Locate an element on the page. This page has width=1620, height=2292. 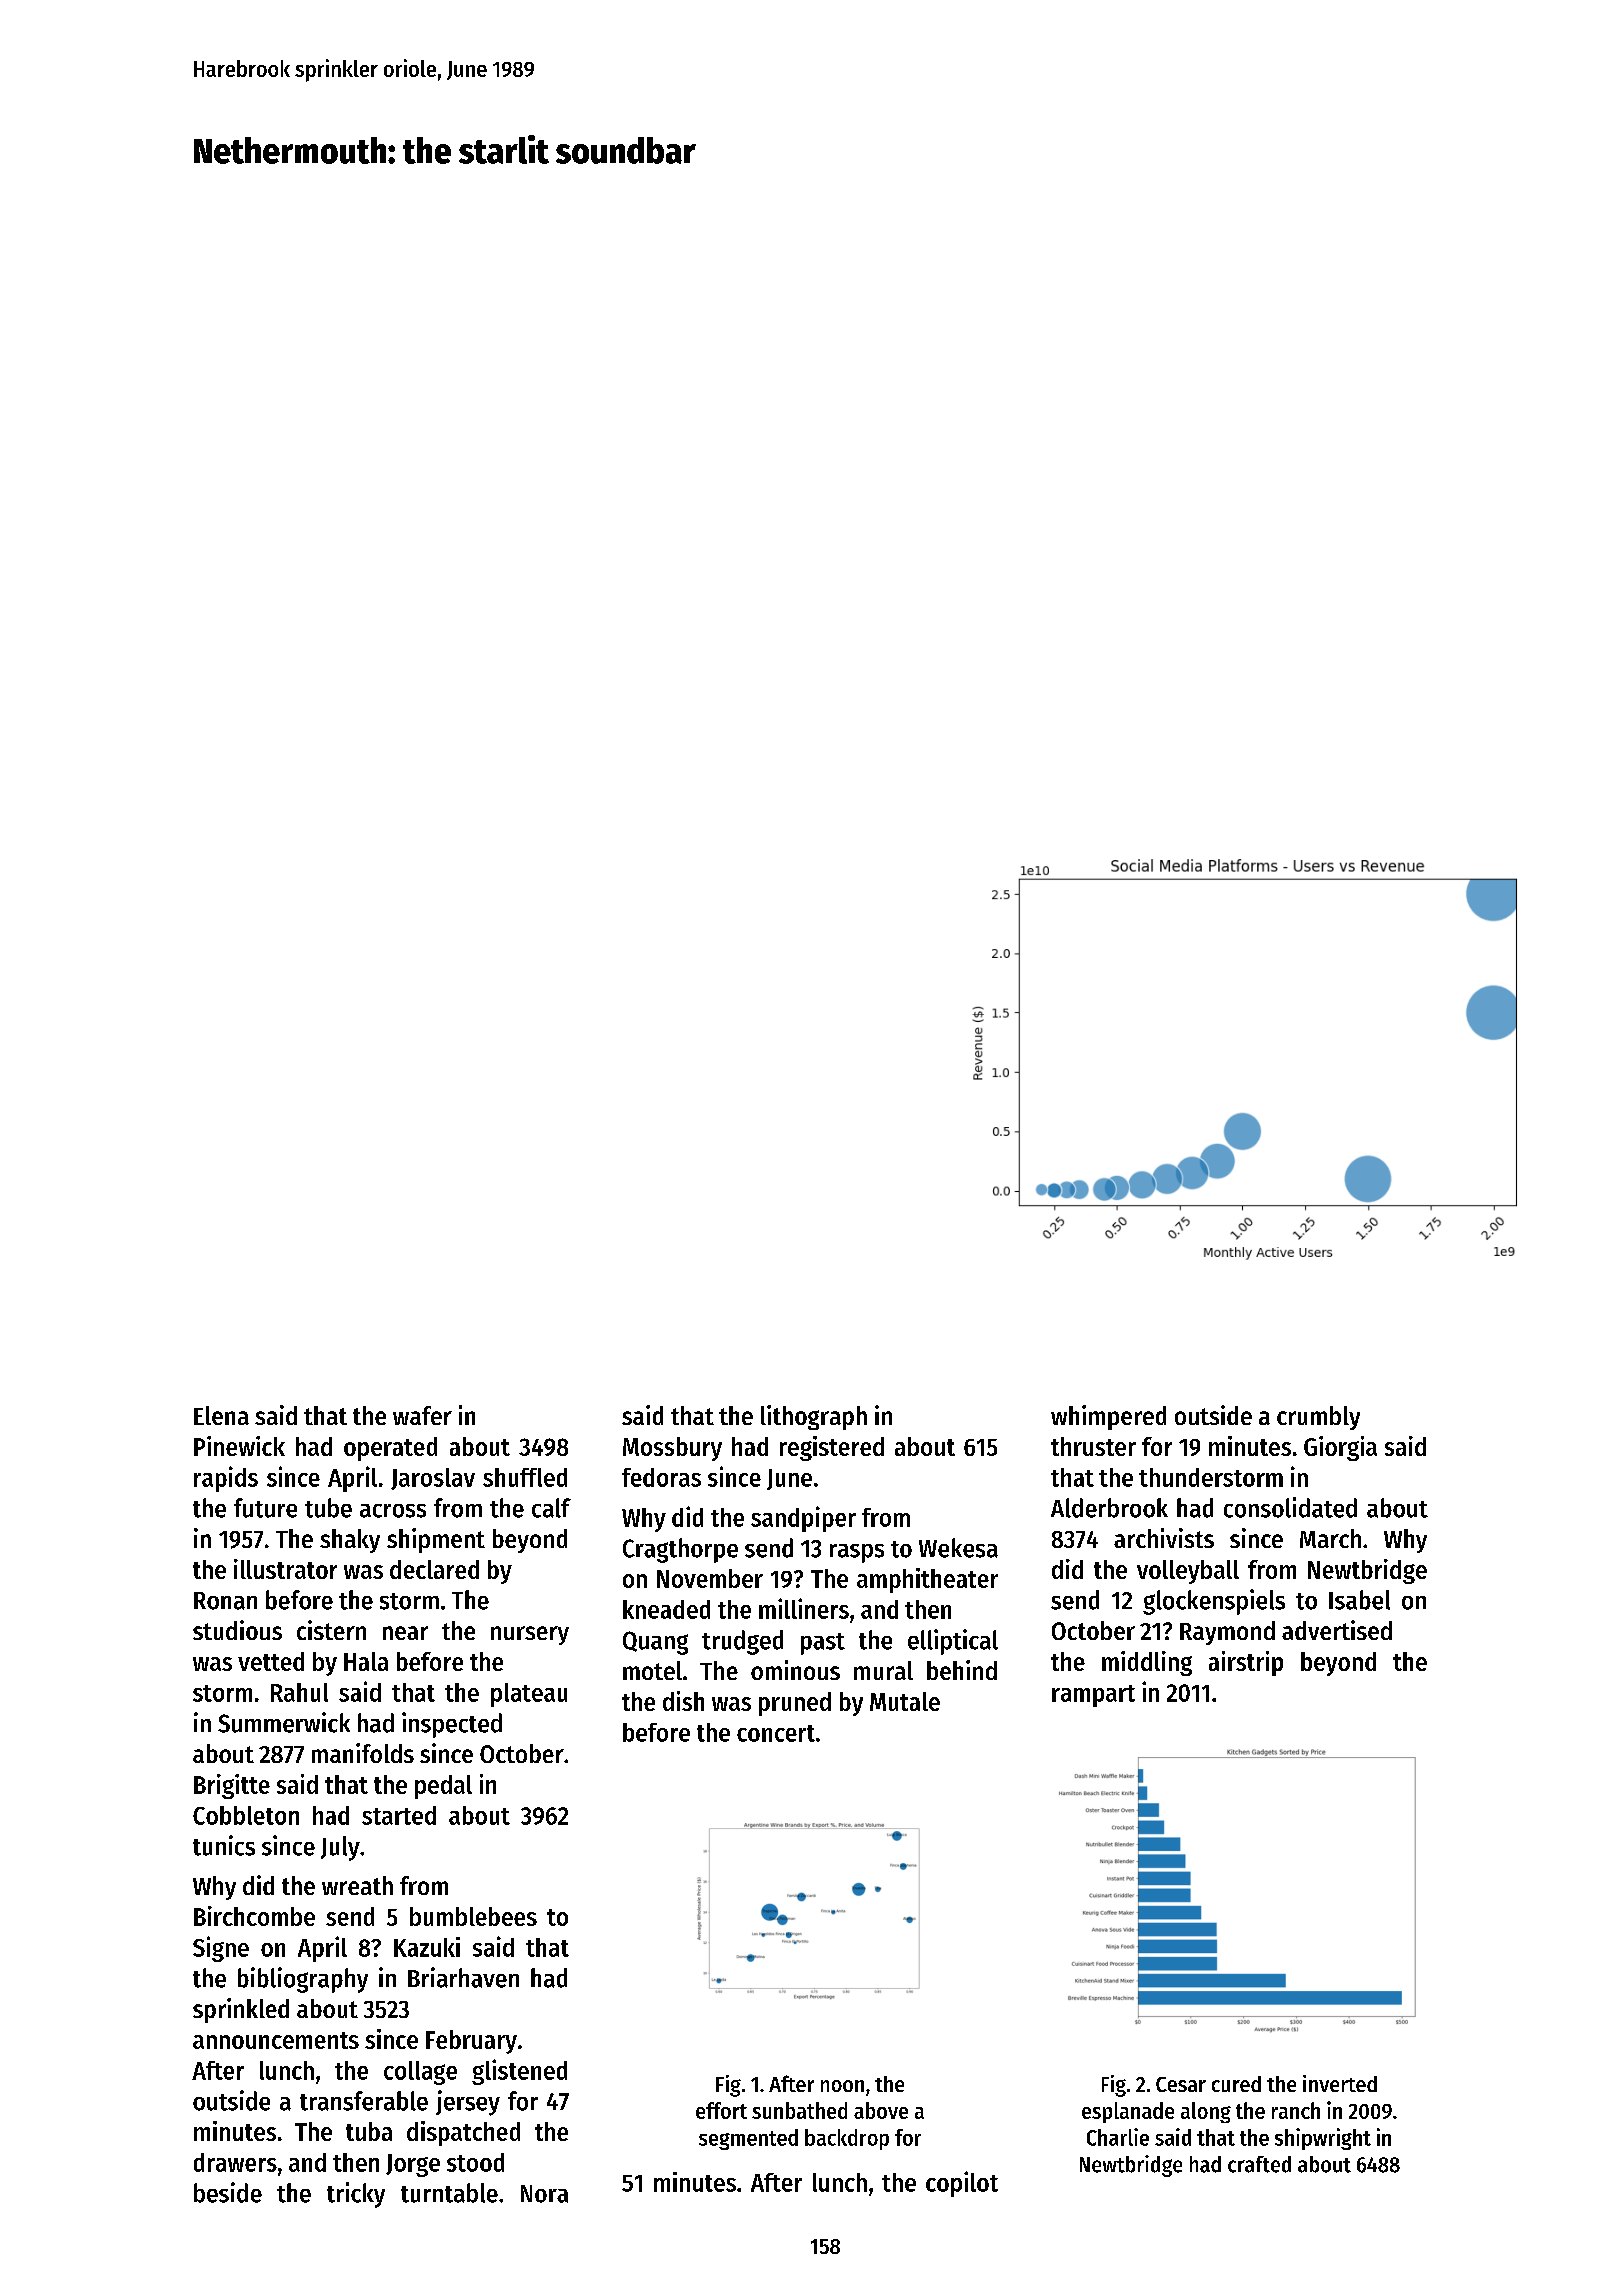
crafted is located at coordinates (1259, 2164).
